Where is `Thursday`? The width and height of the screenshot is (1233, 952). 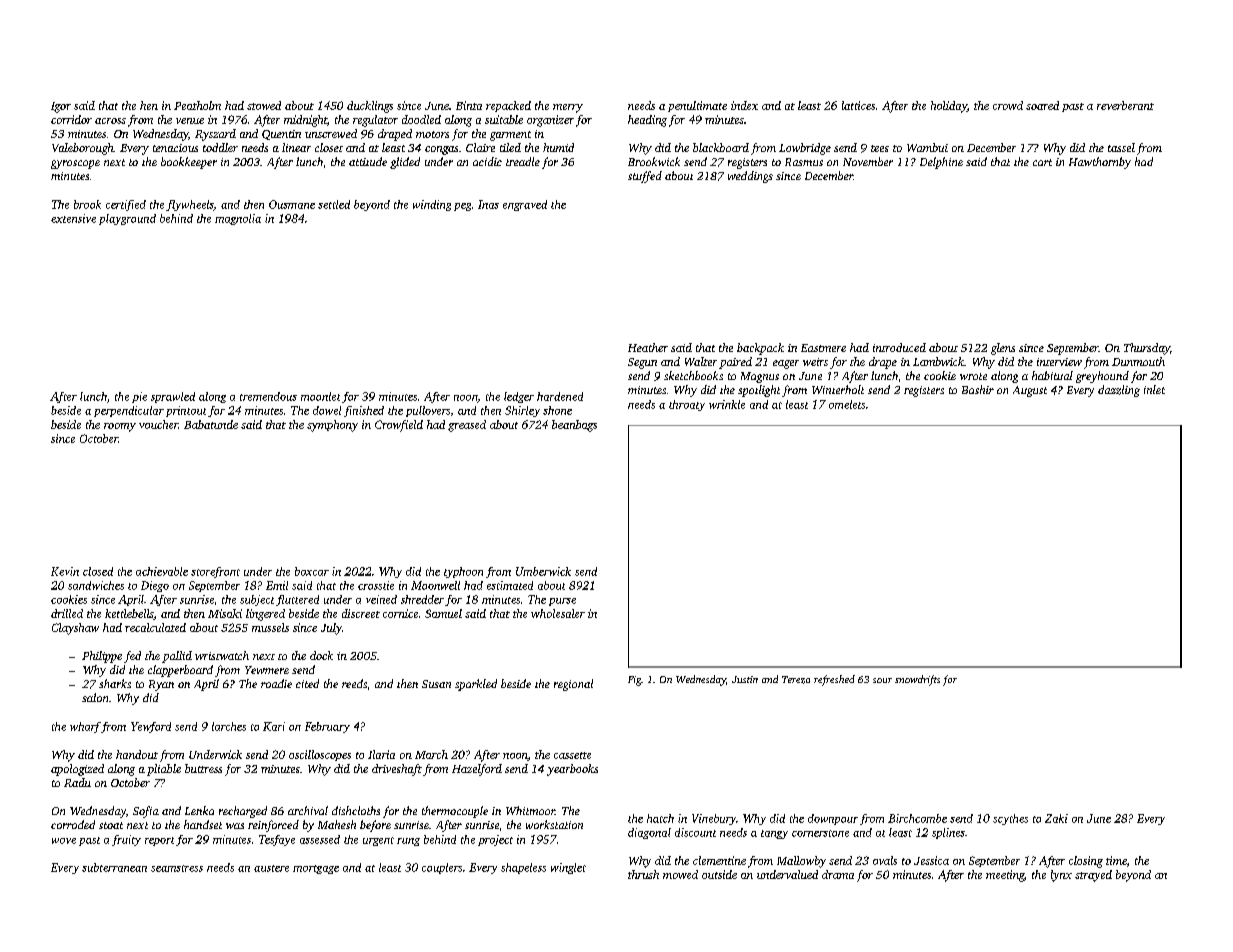 Thursday is located at coordinates (1147, 349).
